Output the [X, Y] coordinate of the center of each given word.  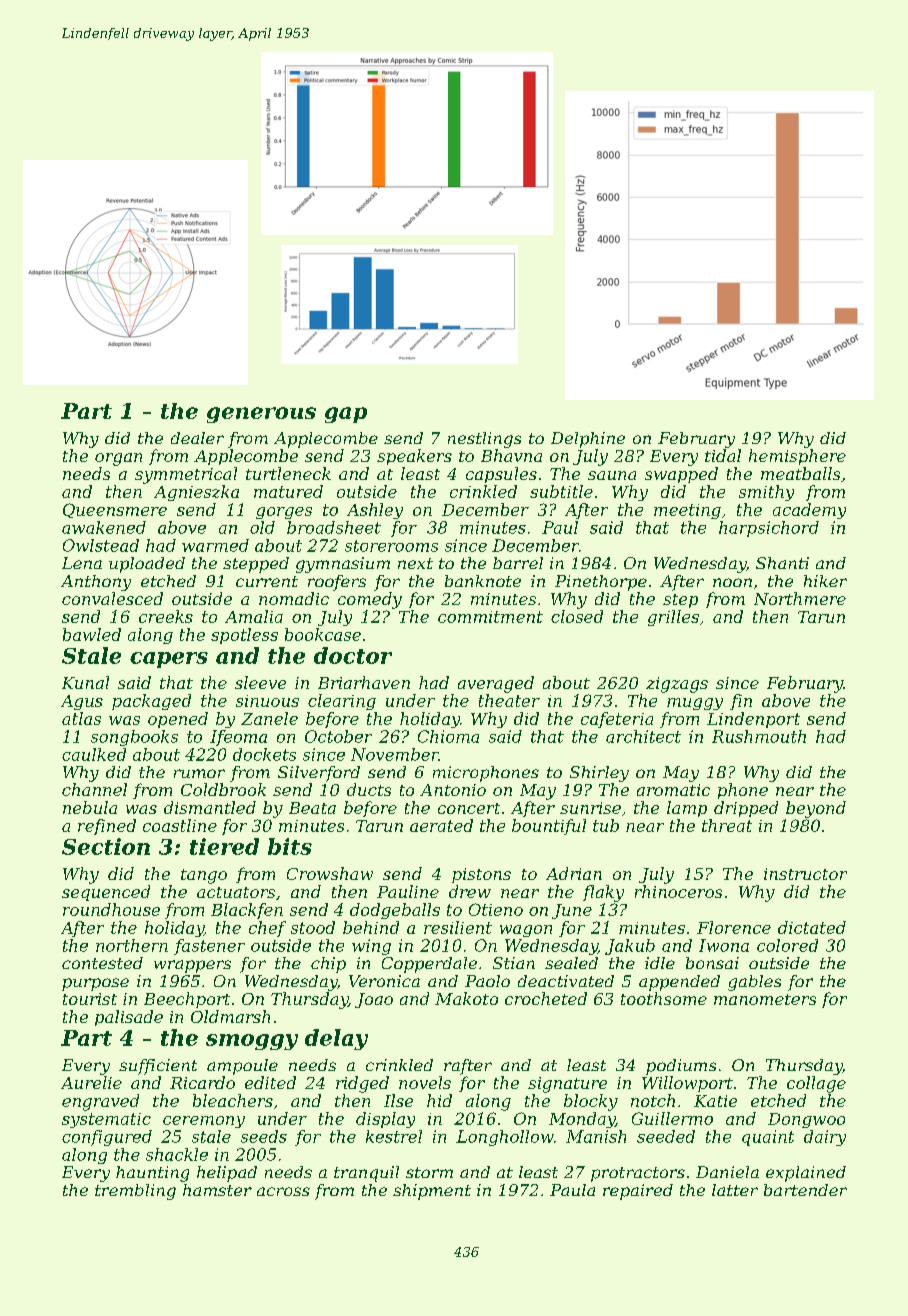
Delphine [588, 440]
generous [261, 415]
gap [346, 415]
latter [735, 1190]
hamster [217, 1190]
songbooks [134, 738]
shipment [432, 1192]
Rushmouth [759, 736]
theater [509, 700]
